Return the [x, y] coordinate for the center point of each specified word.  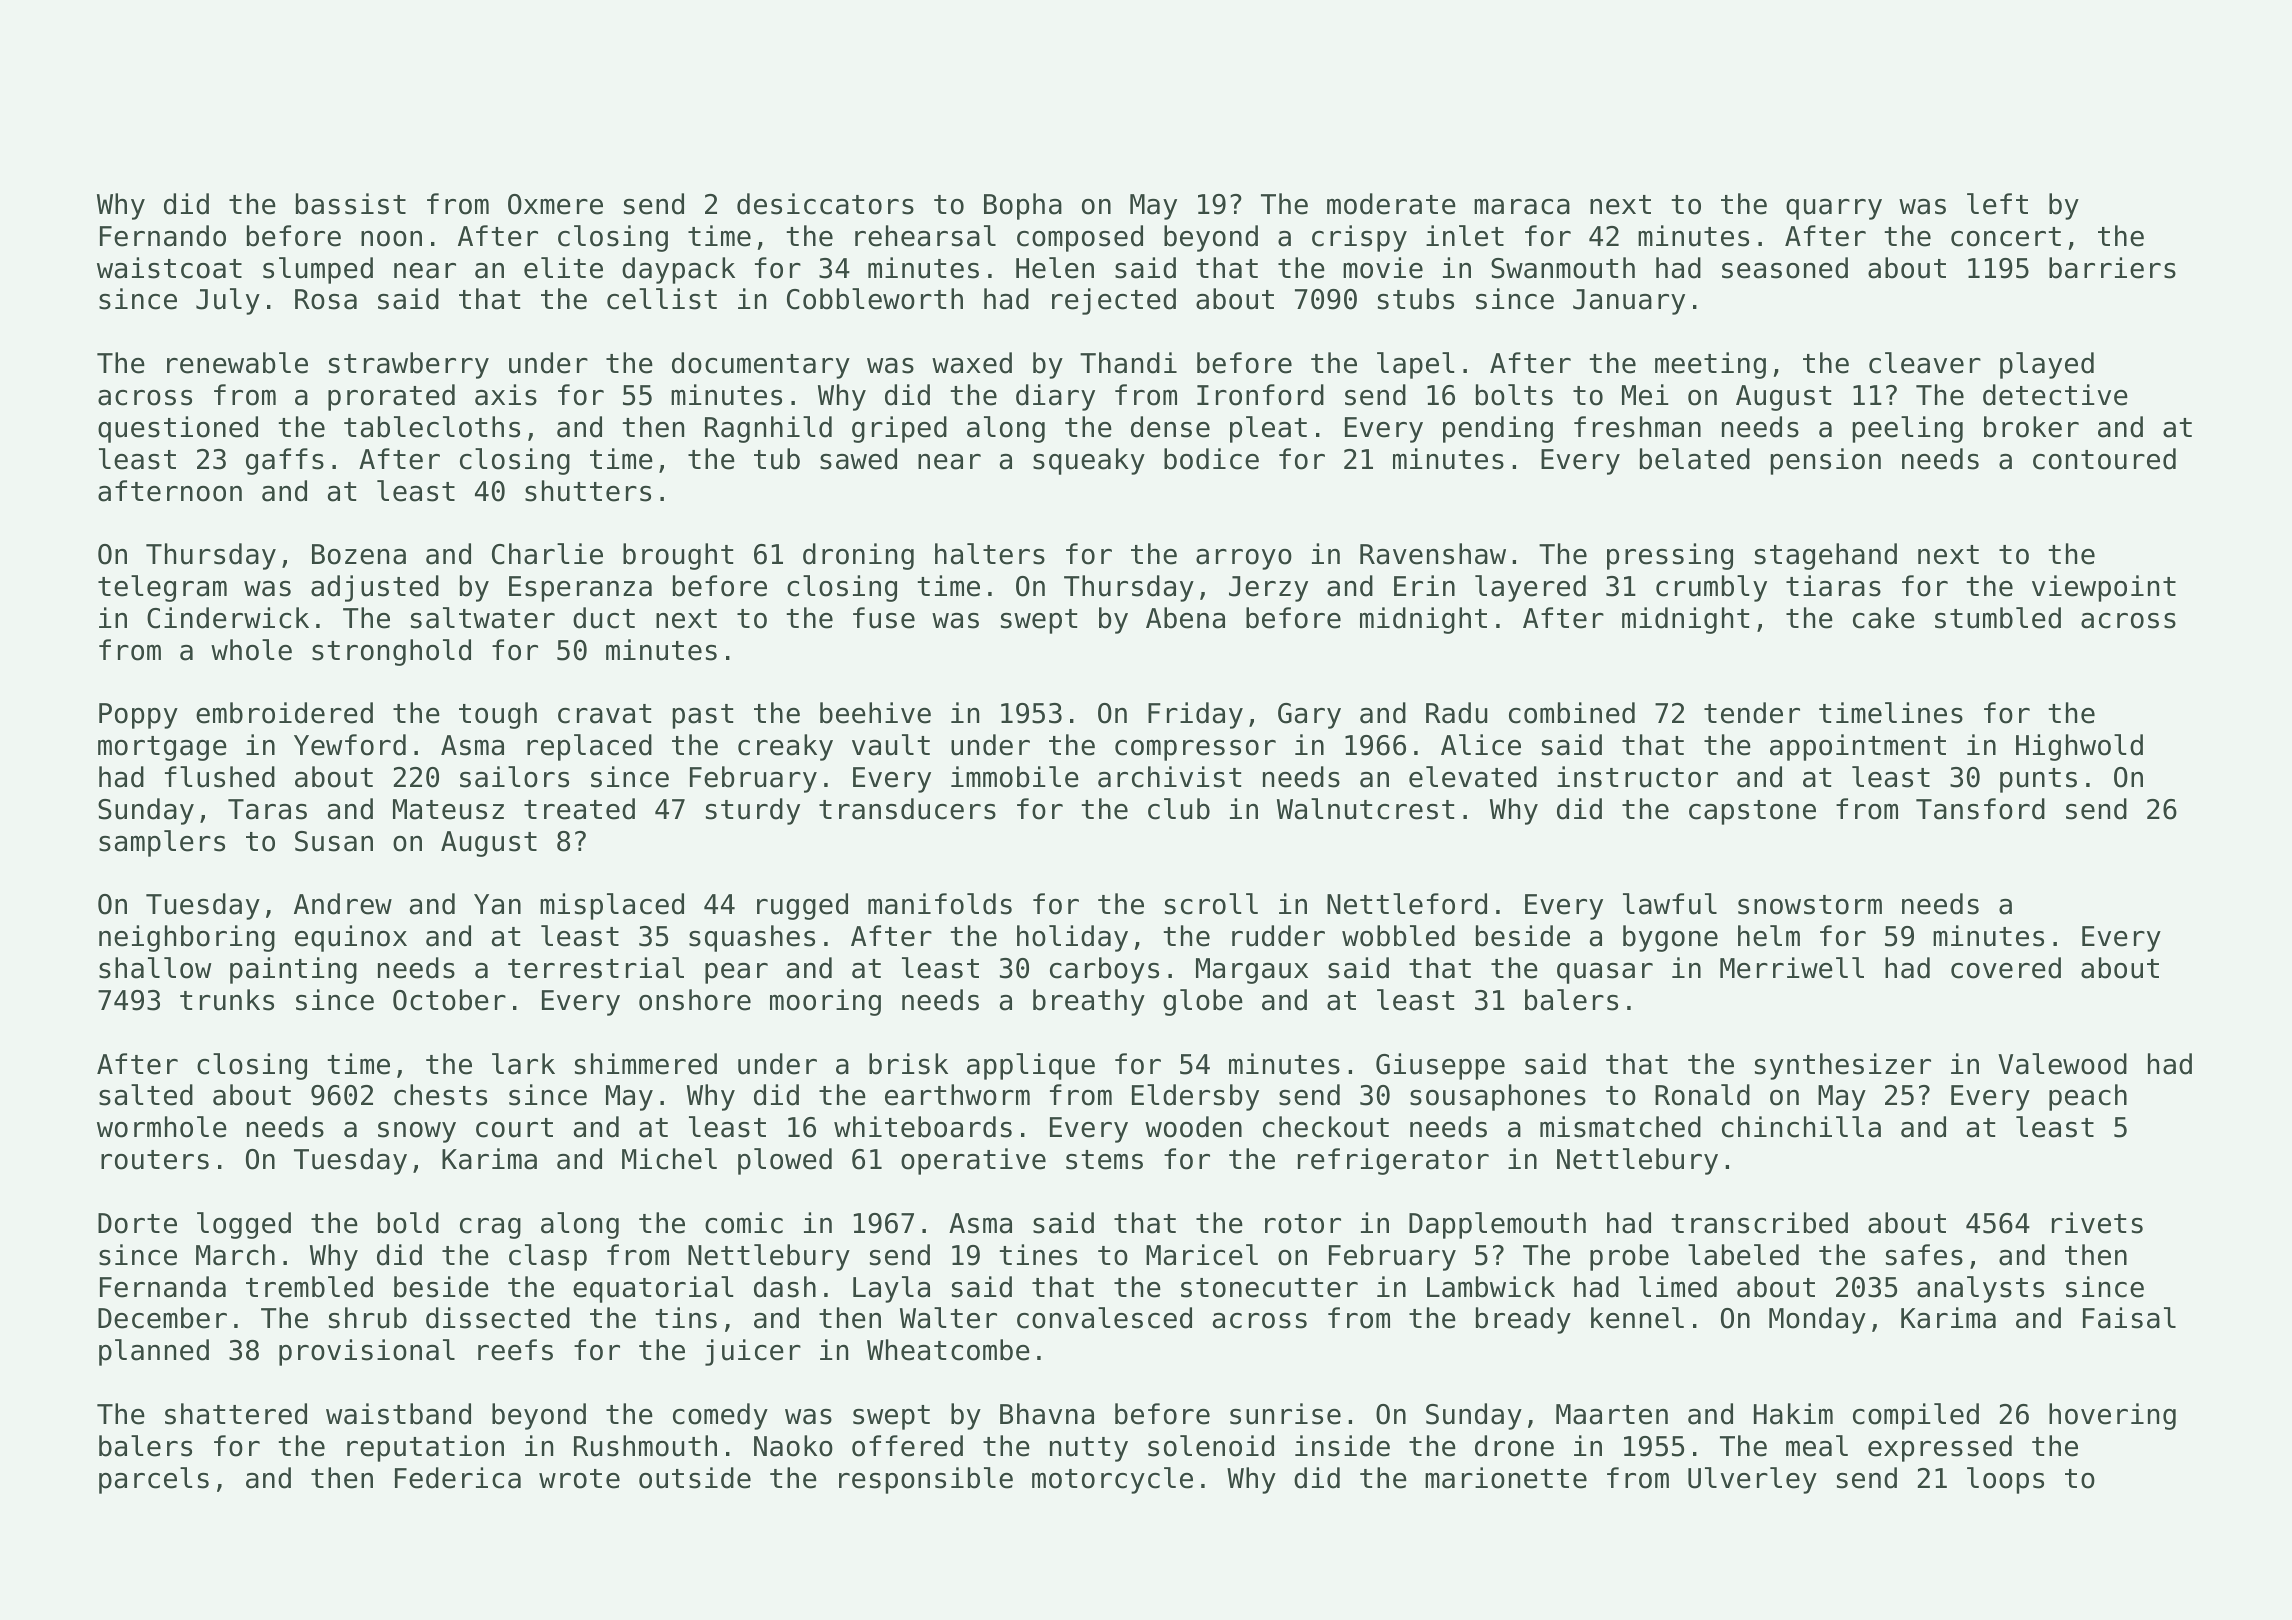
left [1997, 204]
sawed [858, 459]
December [162, 1318]
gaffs [285, 461]
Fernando [163, 236]
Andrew [343, 904]
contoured [2104, 459]
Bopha [1023, 206]
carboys [1104, 970]
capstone [1752, 812]
